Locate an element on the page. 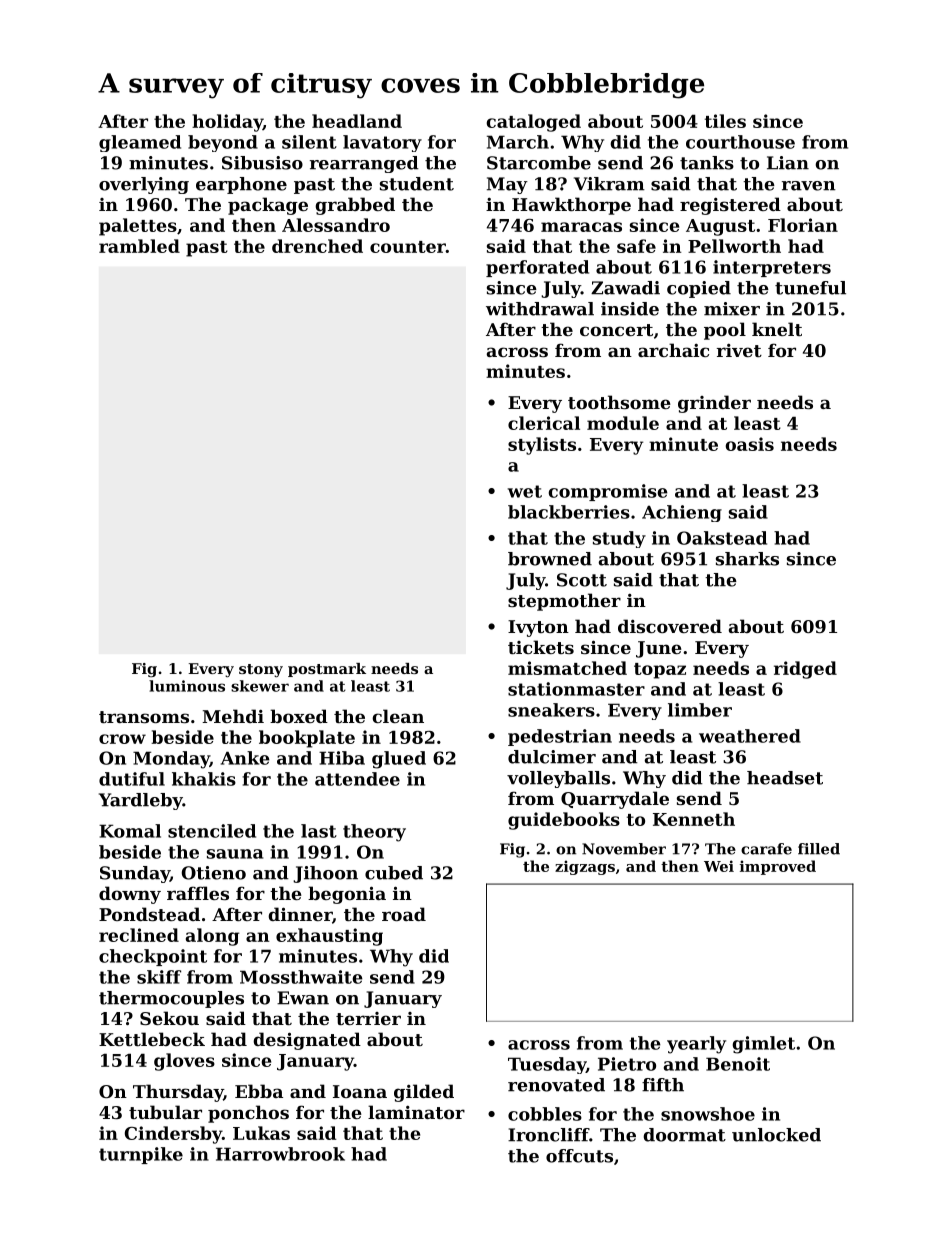 The width and height of the document is (952, 1233). gleamed is located at coordinates (140, 143).
